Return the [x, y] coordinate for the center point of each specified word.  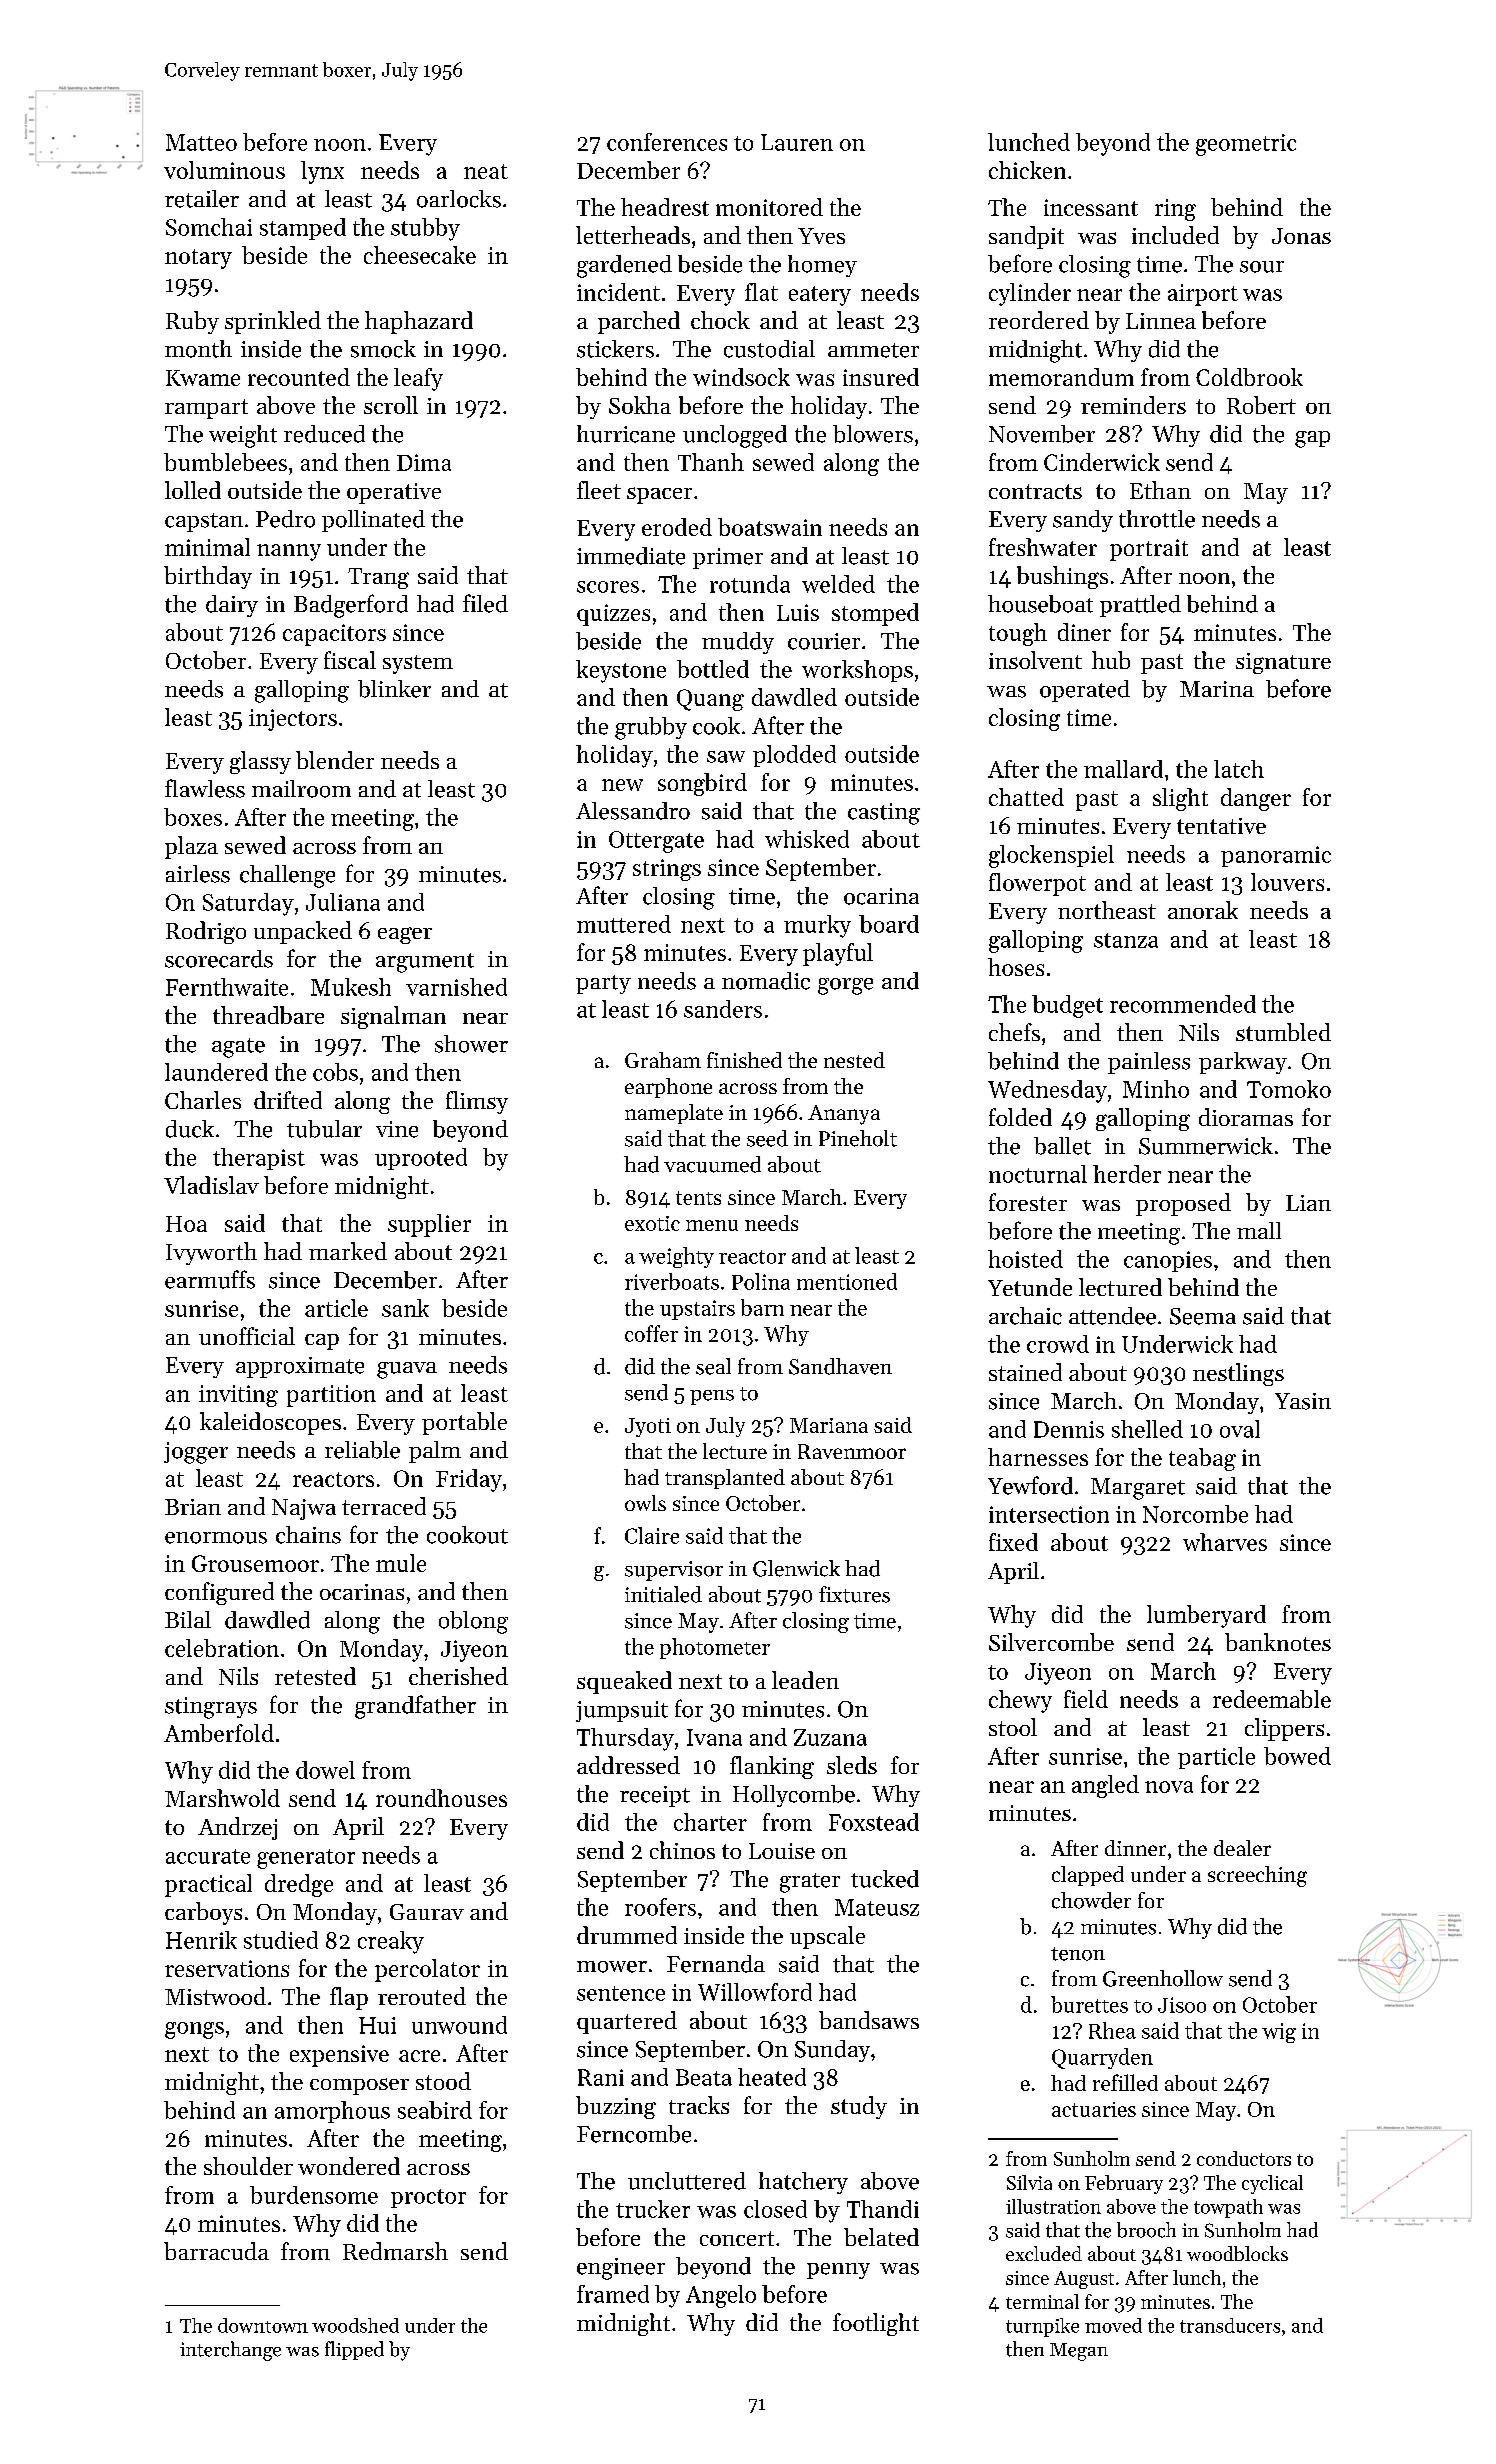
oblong [473, 1622]
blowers [873, 434]
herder [1127, 1174]
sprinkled [273, 322]
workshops [857, 671]
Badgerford [351, 606]
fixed [1013, 1542]
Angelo [721, 2296]
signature [1283, 663]
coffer [651, 1333]
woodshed [355, 2325]
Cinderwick [1102, 462]
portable [464, 1423]
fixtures [854, 1594]
